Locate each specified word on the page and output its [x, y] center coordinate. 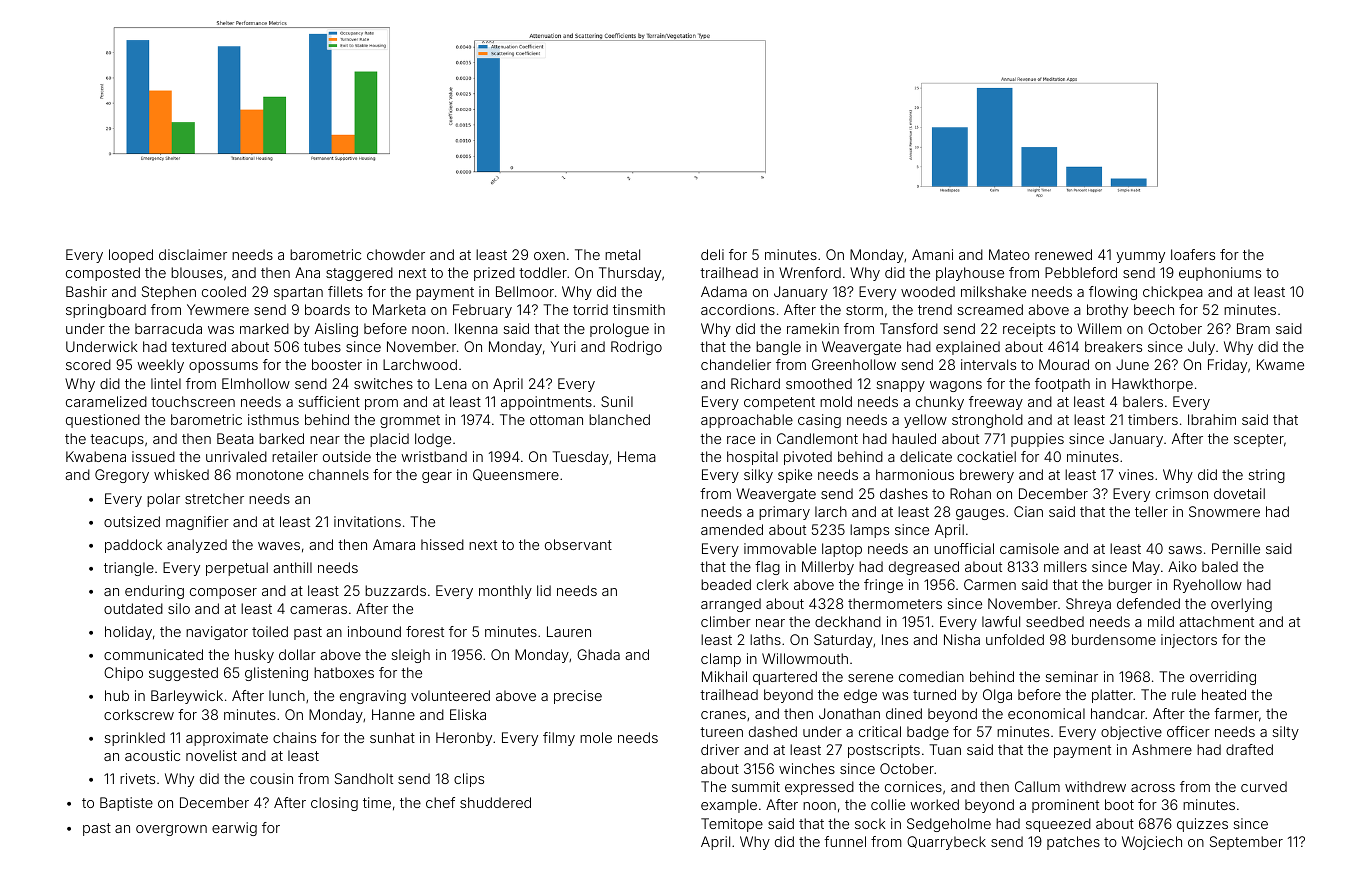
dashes [904, 493]
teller [1151, 511]
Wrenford [810, 272]
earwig [234, 829]
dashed [773, 731]
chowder [396, 254]
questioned [103, 421]
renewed [1063, 254]
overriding [1223, 678]
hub [117, 695]
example [729, 806]
